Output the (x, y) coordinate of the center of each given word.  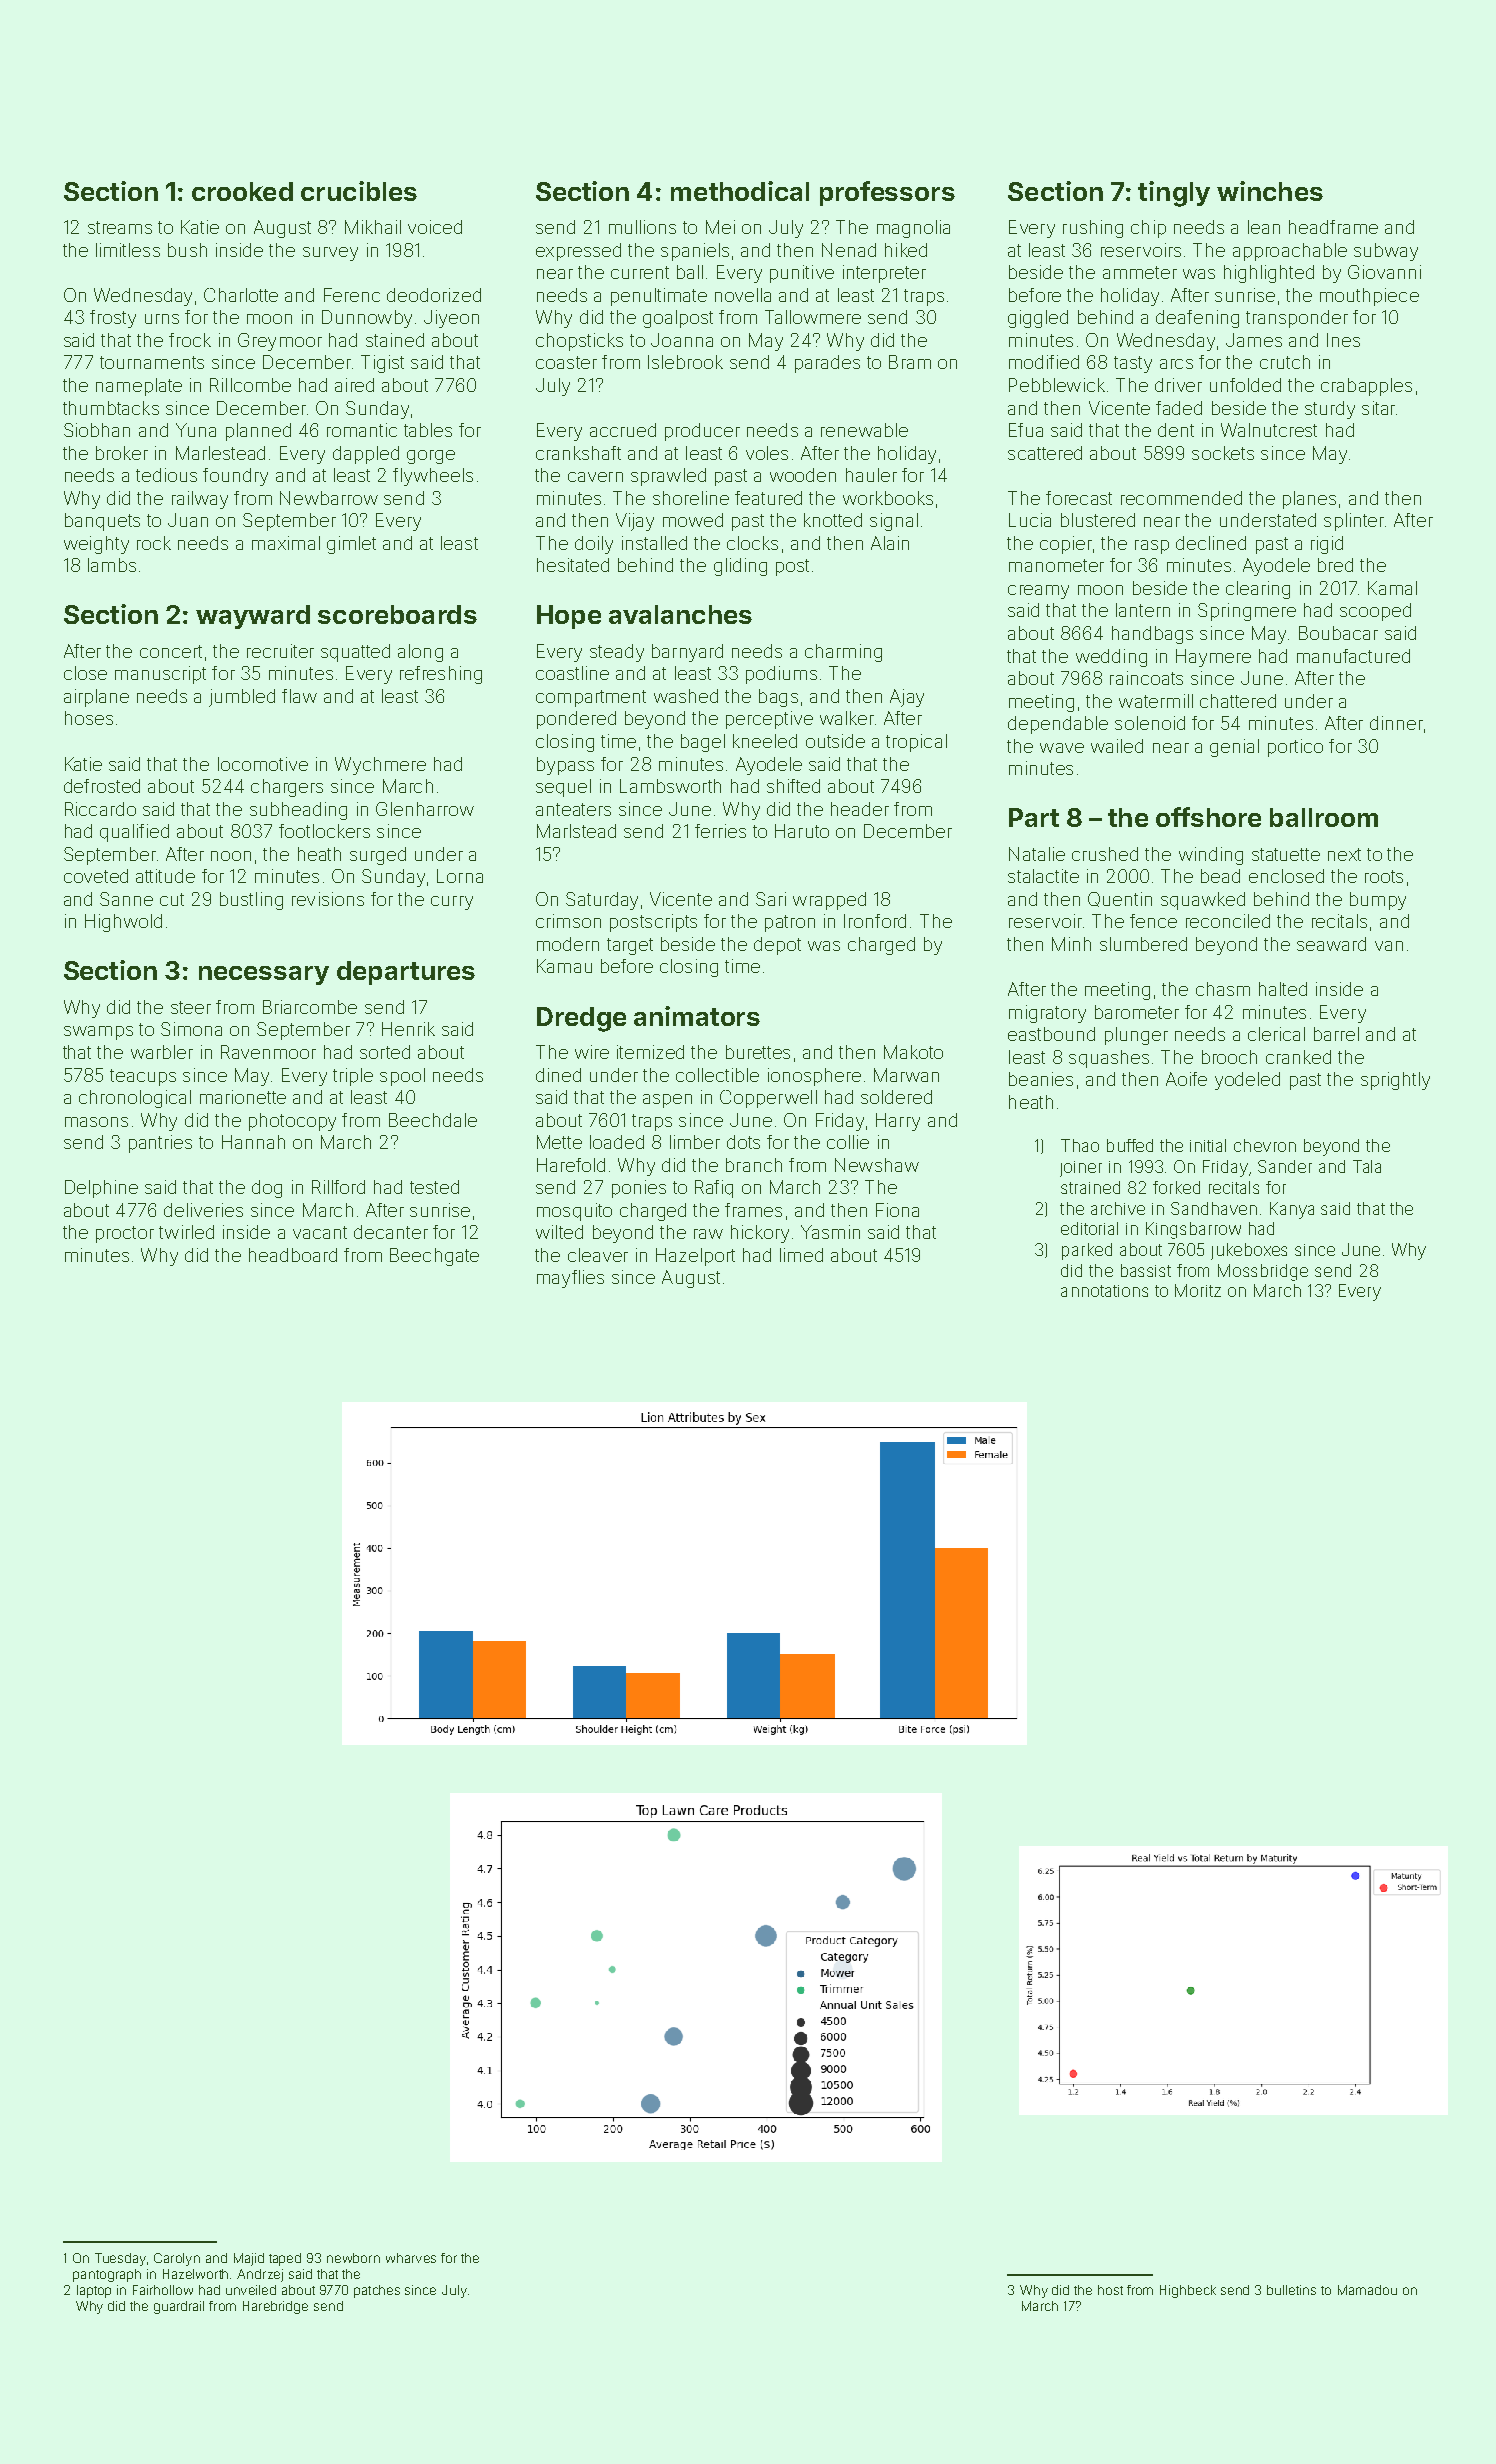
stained (395, 340)
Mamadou (1367, 2290)
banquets (102, 522)
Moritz (1198, 1290)
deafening (1197, 319)
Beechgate (434, 1257)
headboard (293, 1255)
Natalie (1037, 854)
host (1110, 2290)
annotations (1104, 1291)
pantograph (107, 2275)
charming (843, 653)
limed (801, 1255)
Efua (1026, 430)
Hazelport (695, 1257)
